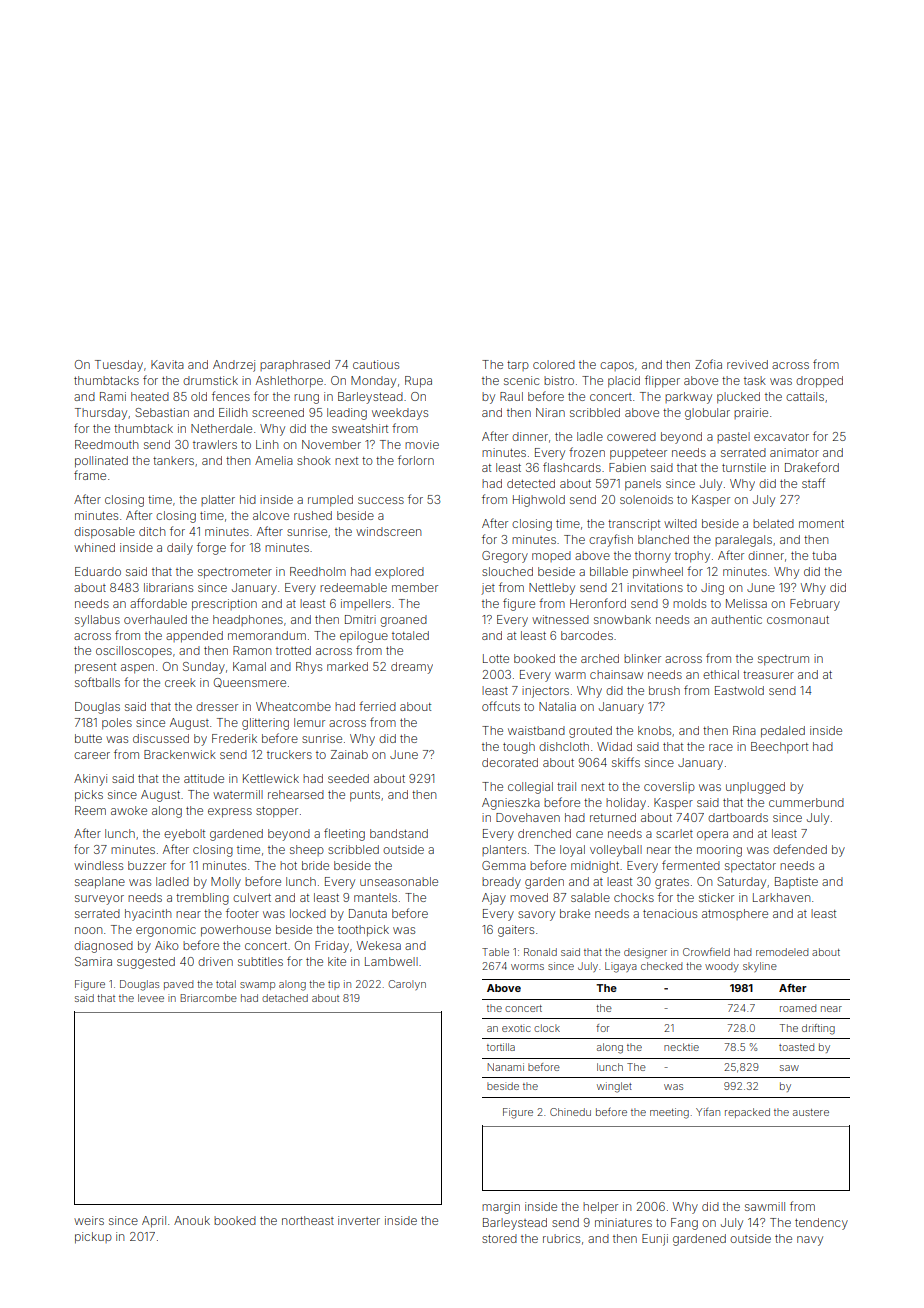 The image size is (924, 1308). Describe the element at coordinates (285, 998) in the document. I see `detached` at that location.
